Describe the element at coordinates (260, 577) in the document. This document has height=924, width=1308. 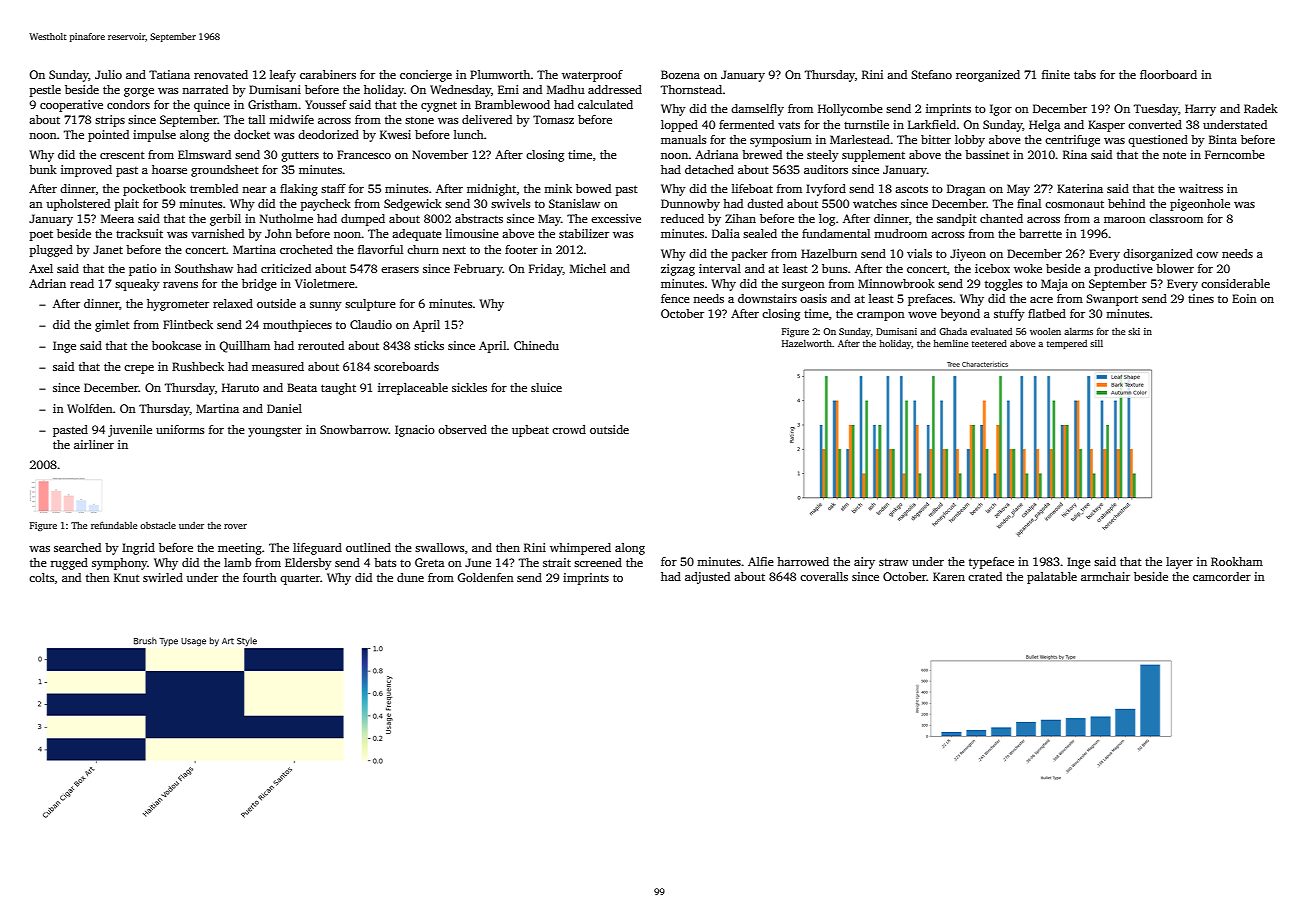
I see `fourth` at that location.
